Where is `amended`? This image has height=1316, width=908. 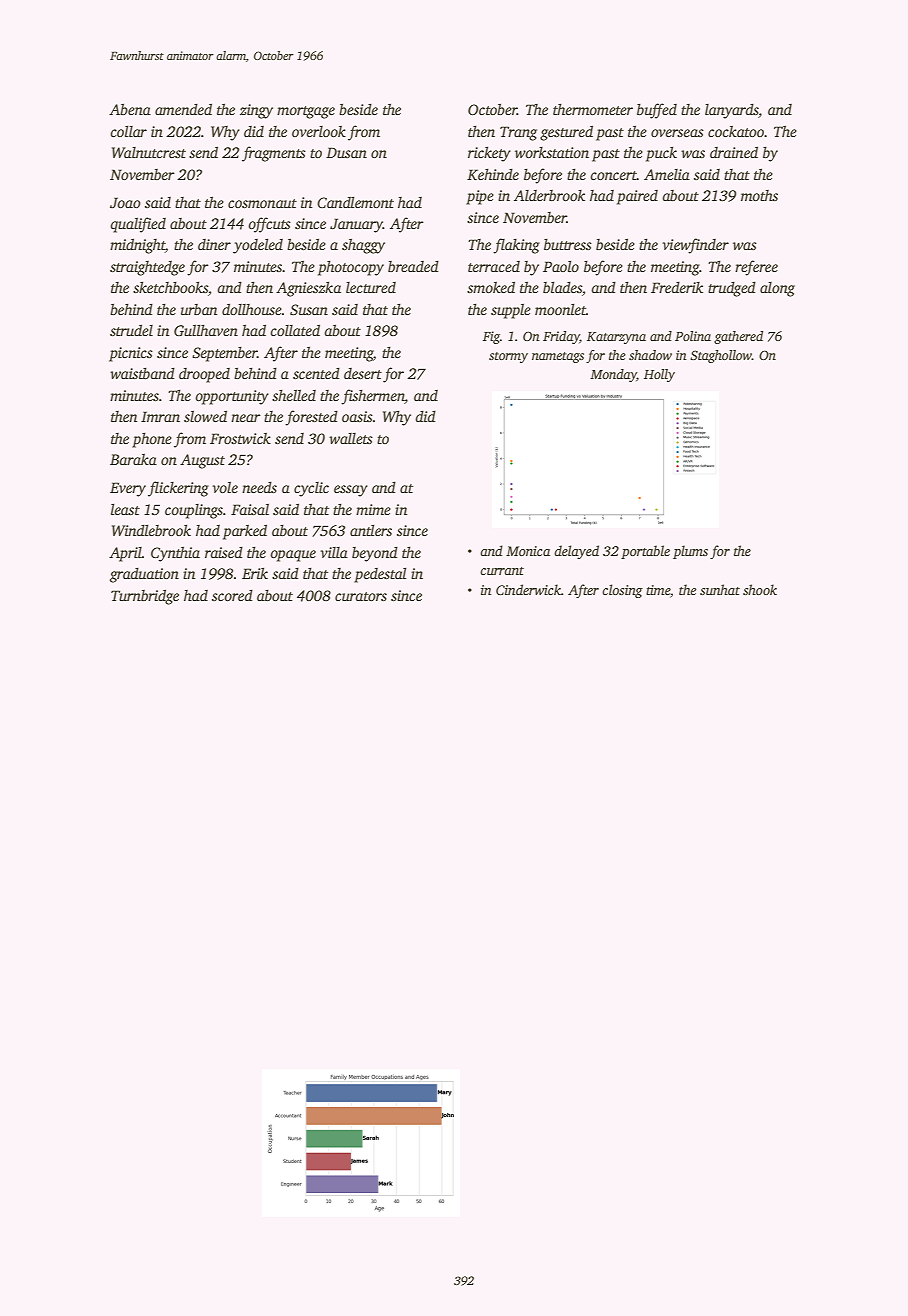
amended is located at coordinates (183, 109).
